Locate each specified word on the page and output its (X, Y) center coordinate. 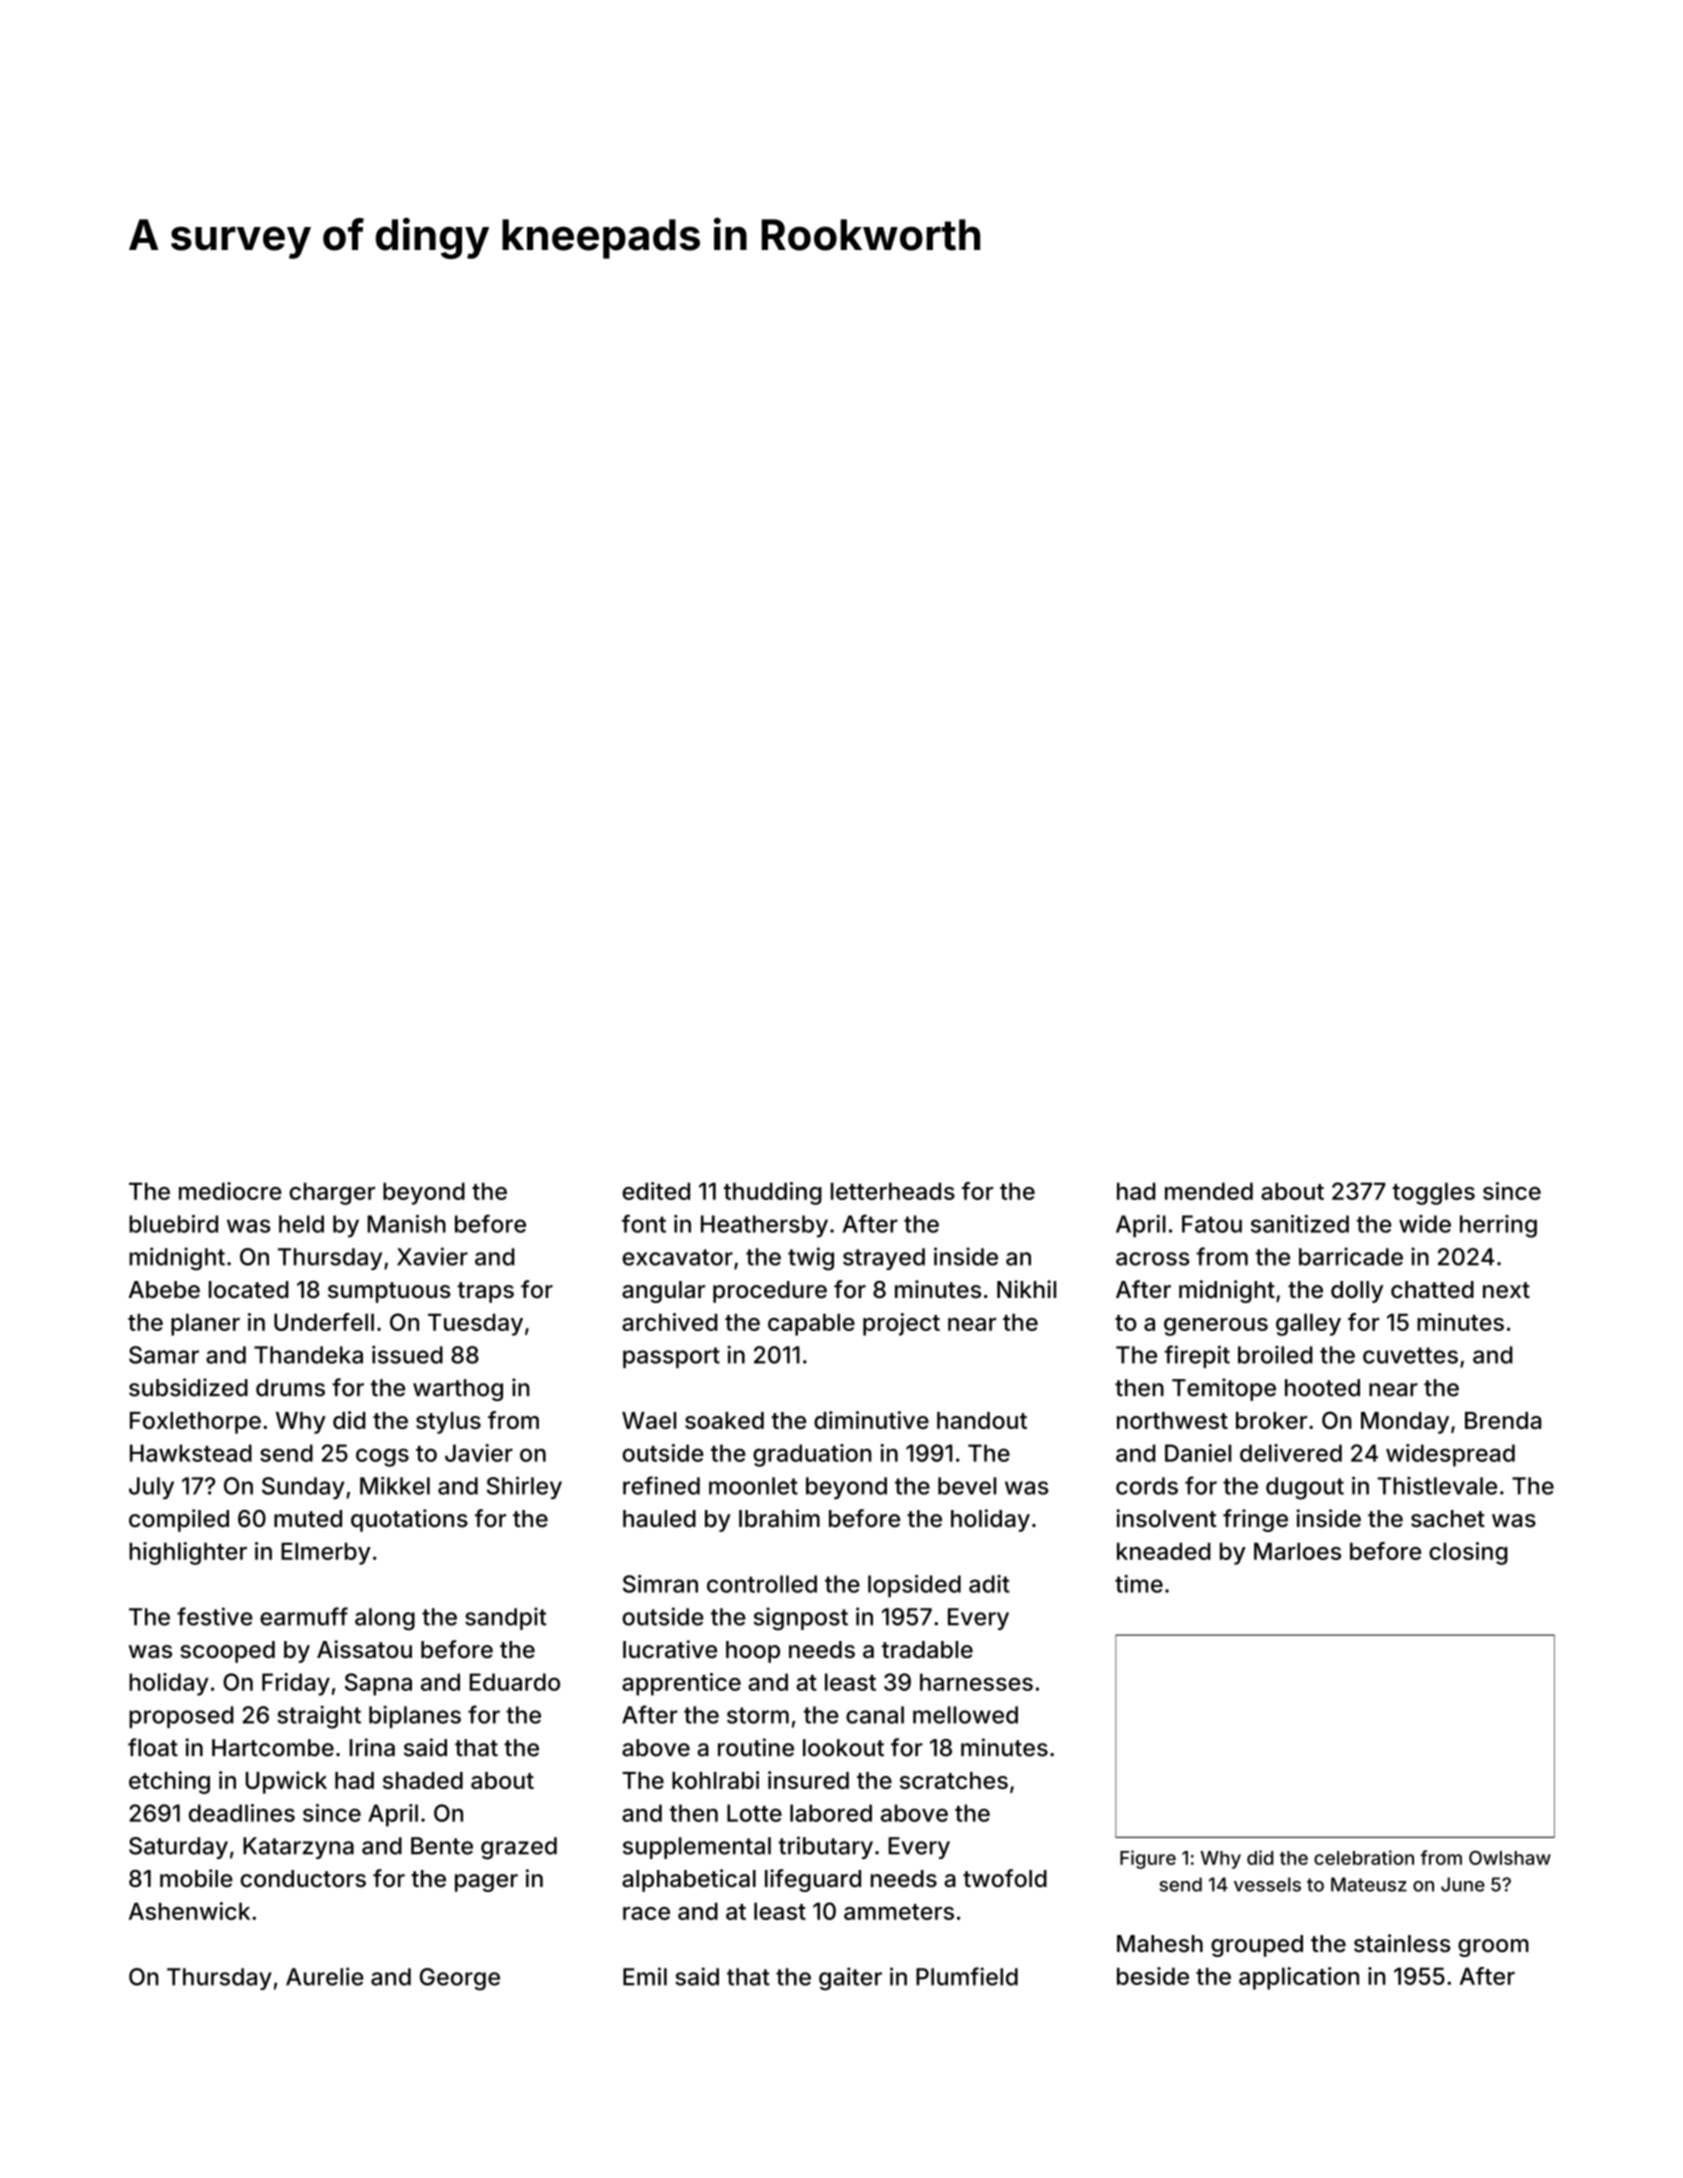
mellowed (965, 1715)
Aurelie (325, 1976)
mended (1209, 1191)
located (249, 1290)
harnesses (976, 1682)
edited (656, 1191)
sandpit (505, 1618)
